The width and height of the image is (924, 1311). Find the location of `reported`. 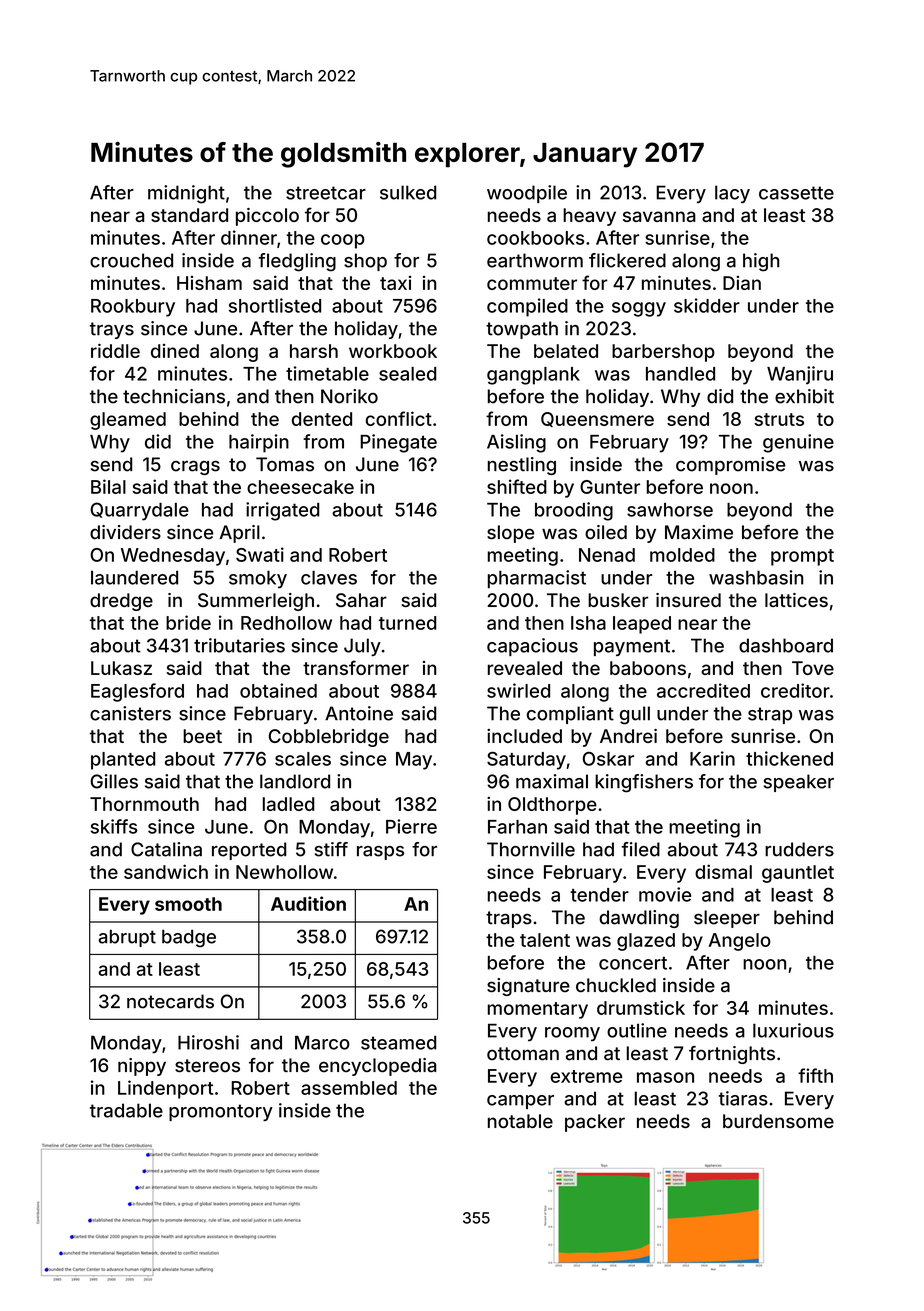

reported is located at coordinates (249, 851).
